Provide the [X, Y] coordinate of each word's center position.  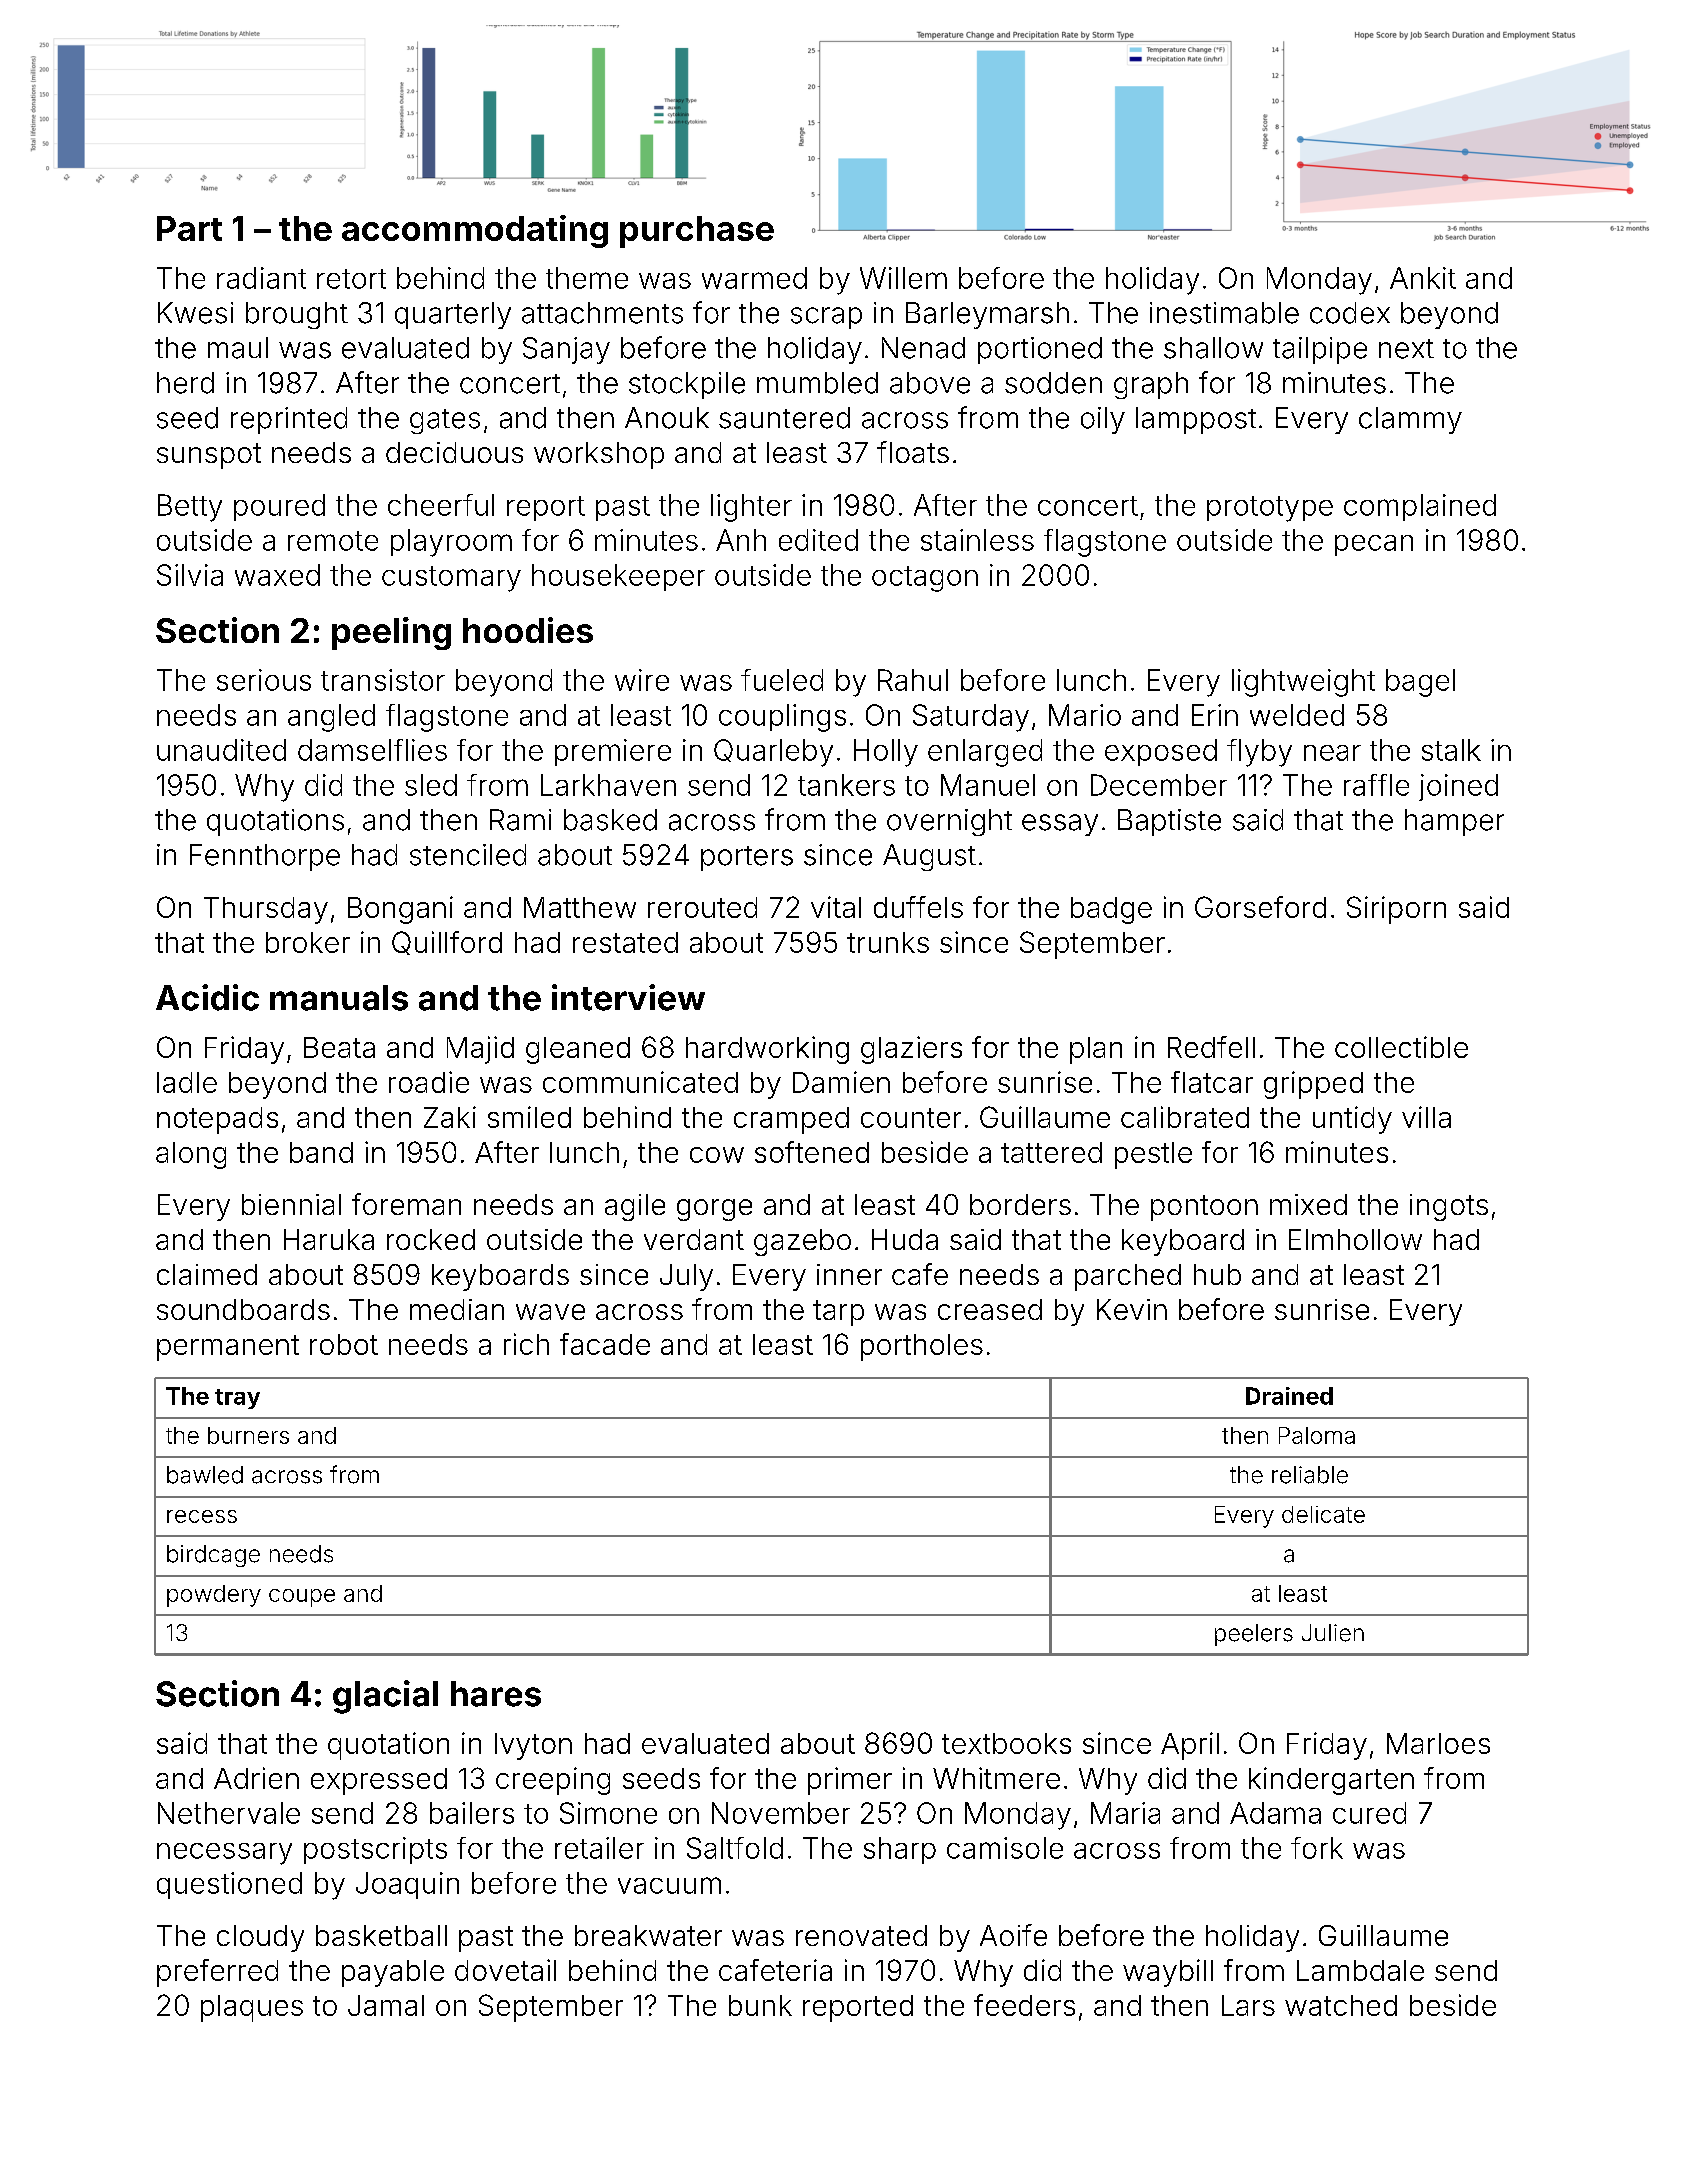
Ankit [1423, 278]
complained [1420, 507]
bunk [760, 2005]
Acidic [207, 997]
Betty [190, 508]
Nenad [923, 348]
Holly [886, 753]
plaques [252, 2008]
